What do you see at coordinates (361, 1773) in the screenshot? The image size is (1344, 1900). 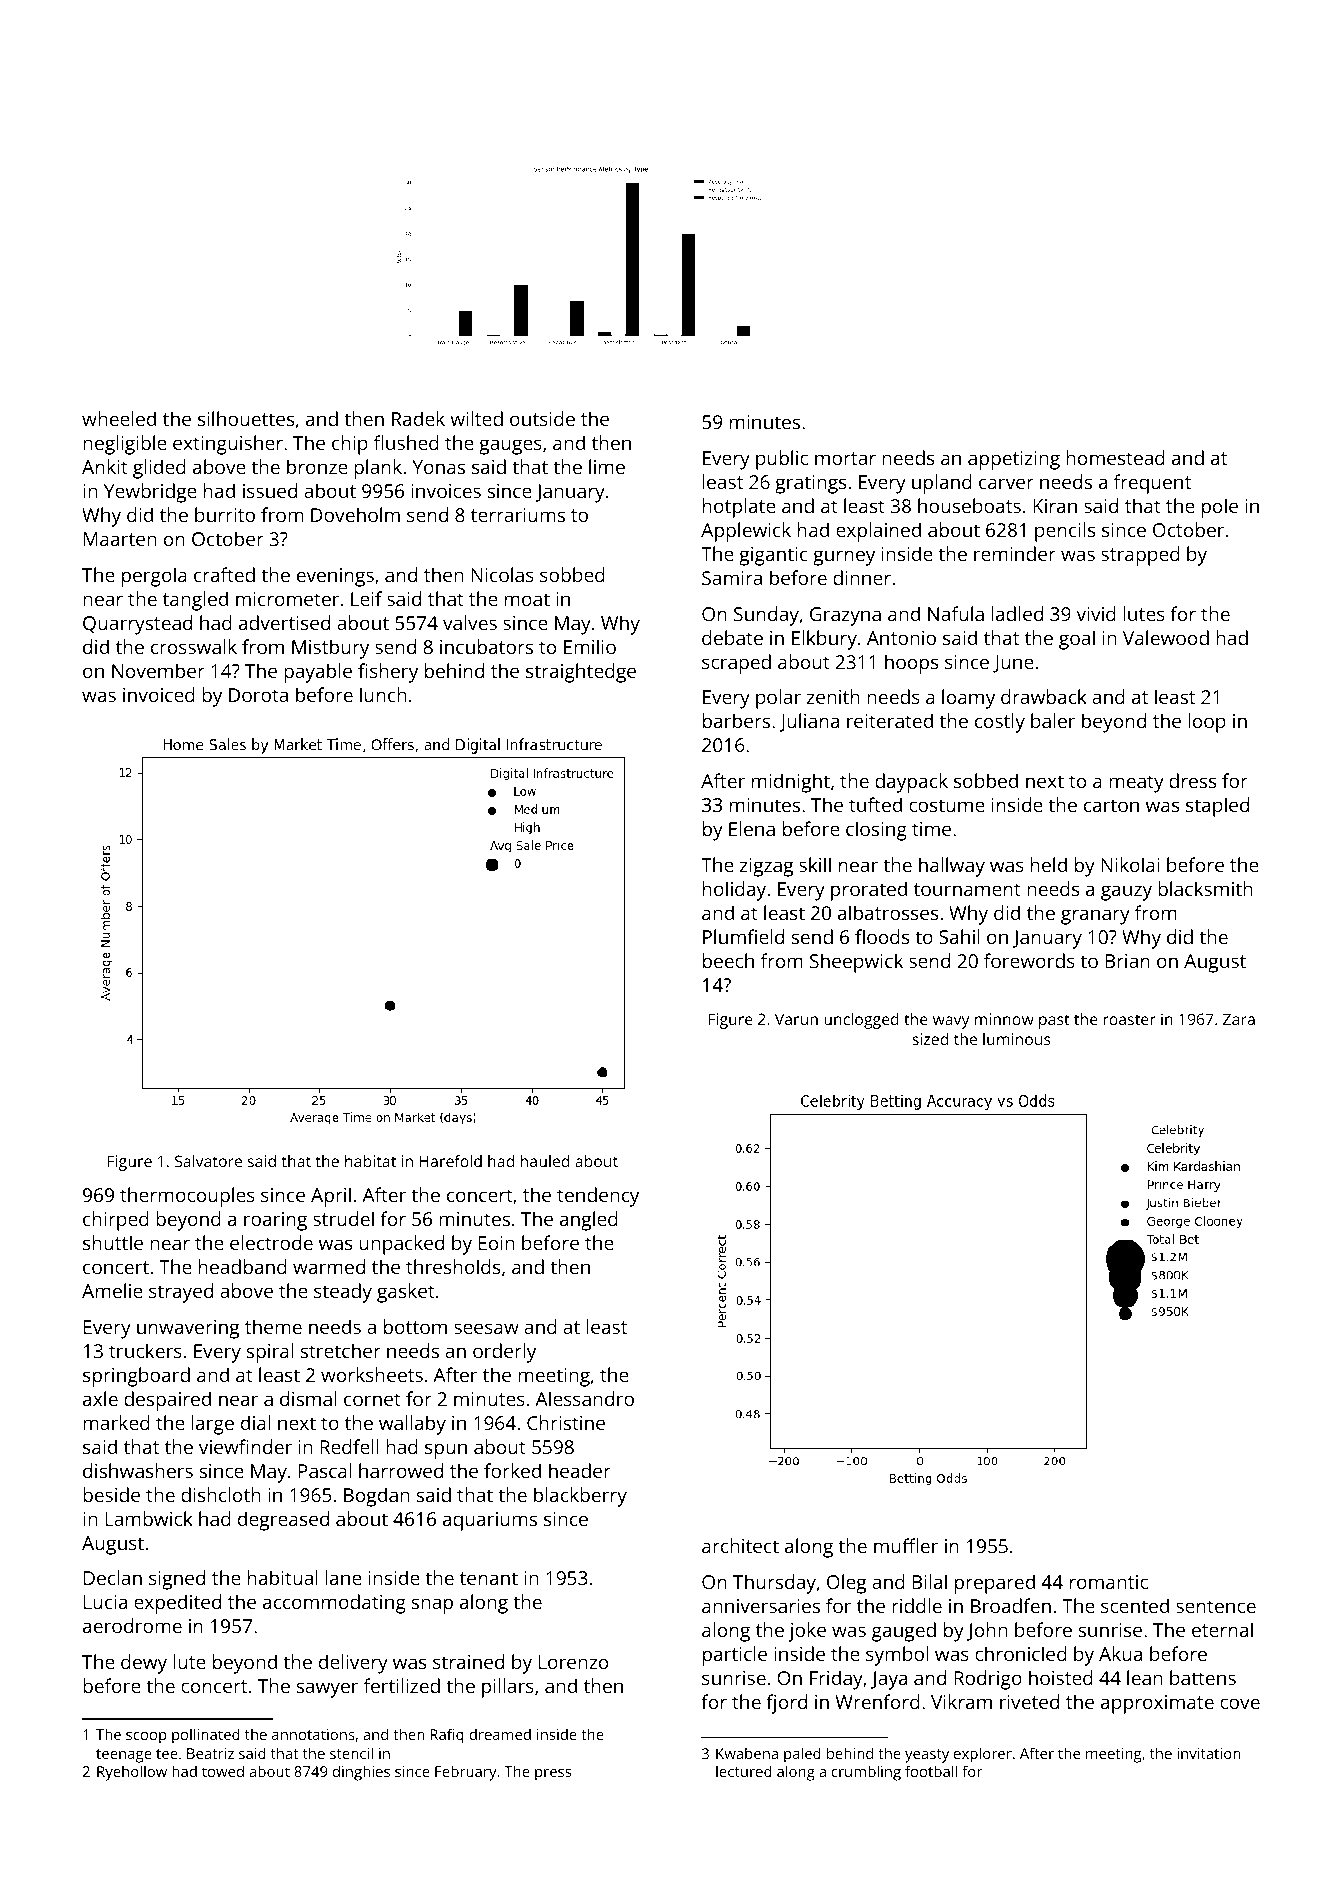 I see `dinghies` at bounding box center [361, 1773].
